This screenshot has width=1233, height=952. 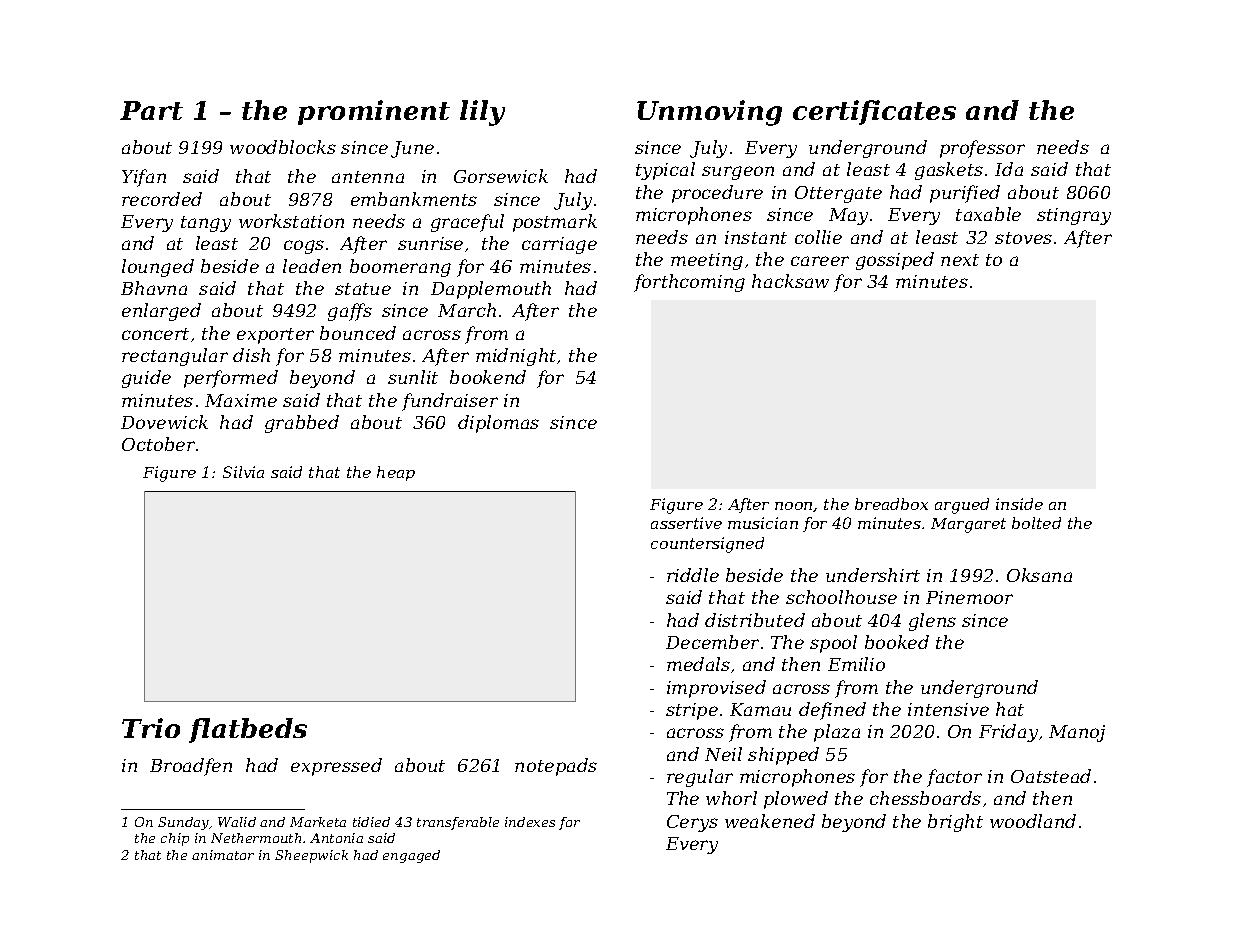 I want to click on meeting, so click(x=707, y=261).
